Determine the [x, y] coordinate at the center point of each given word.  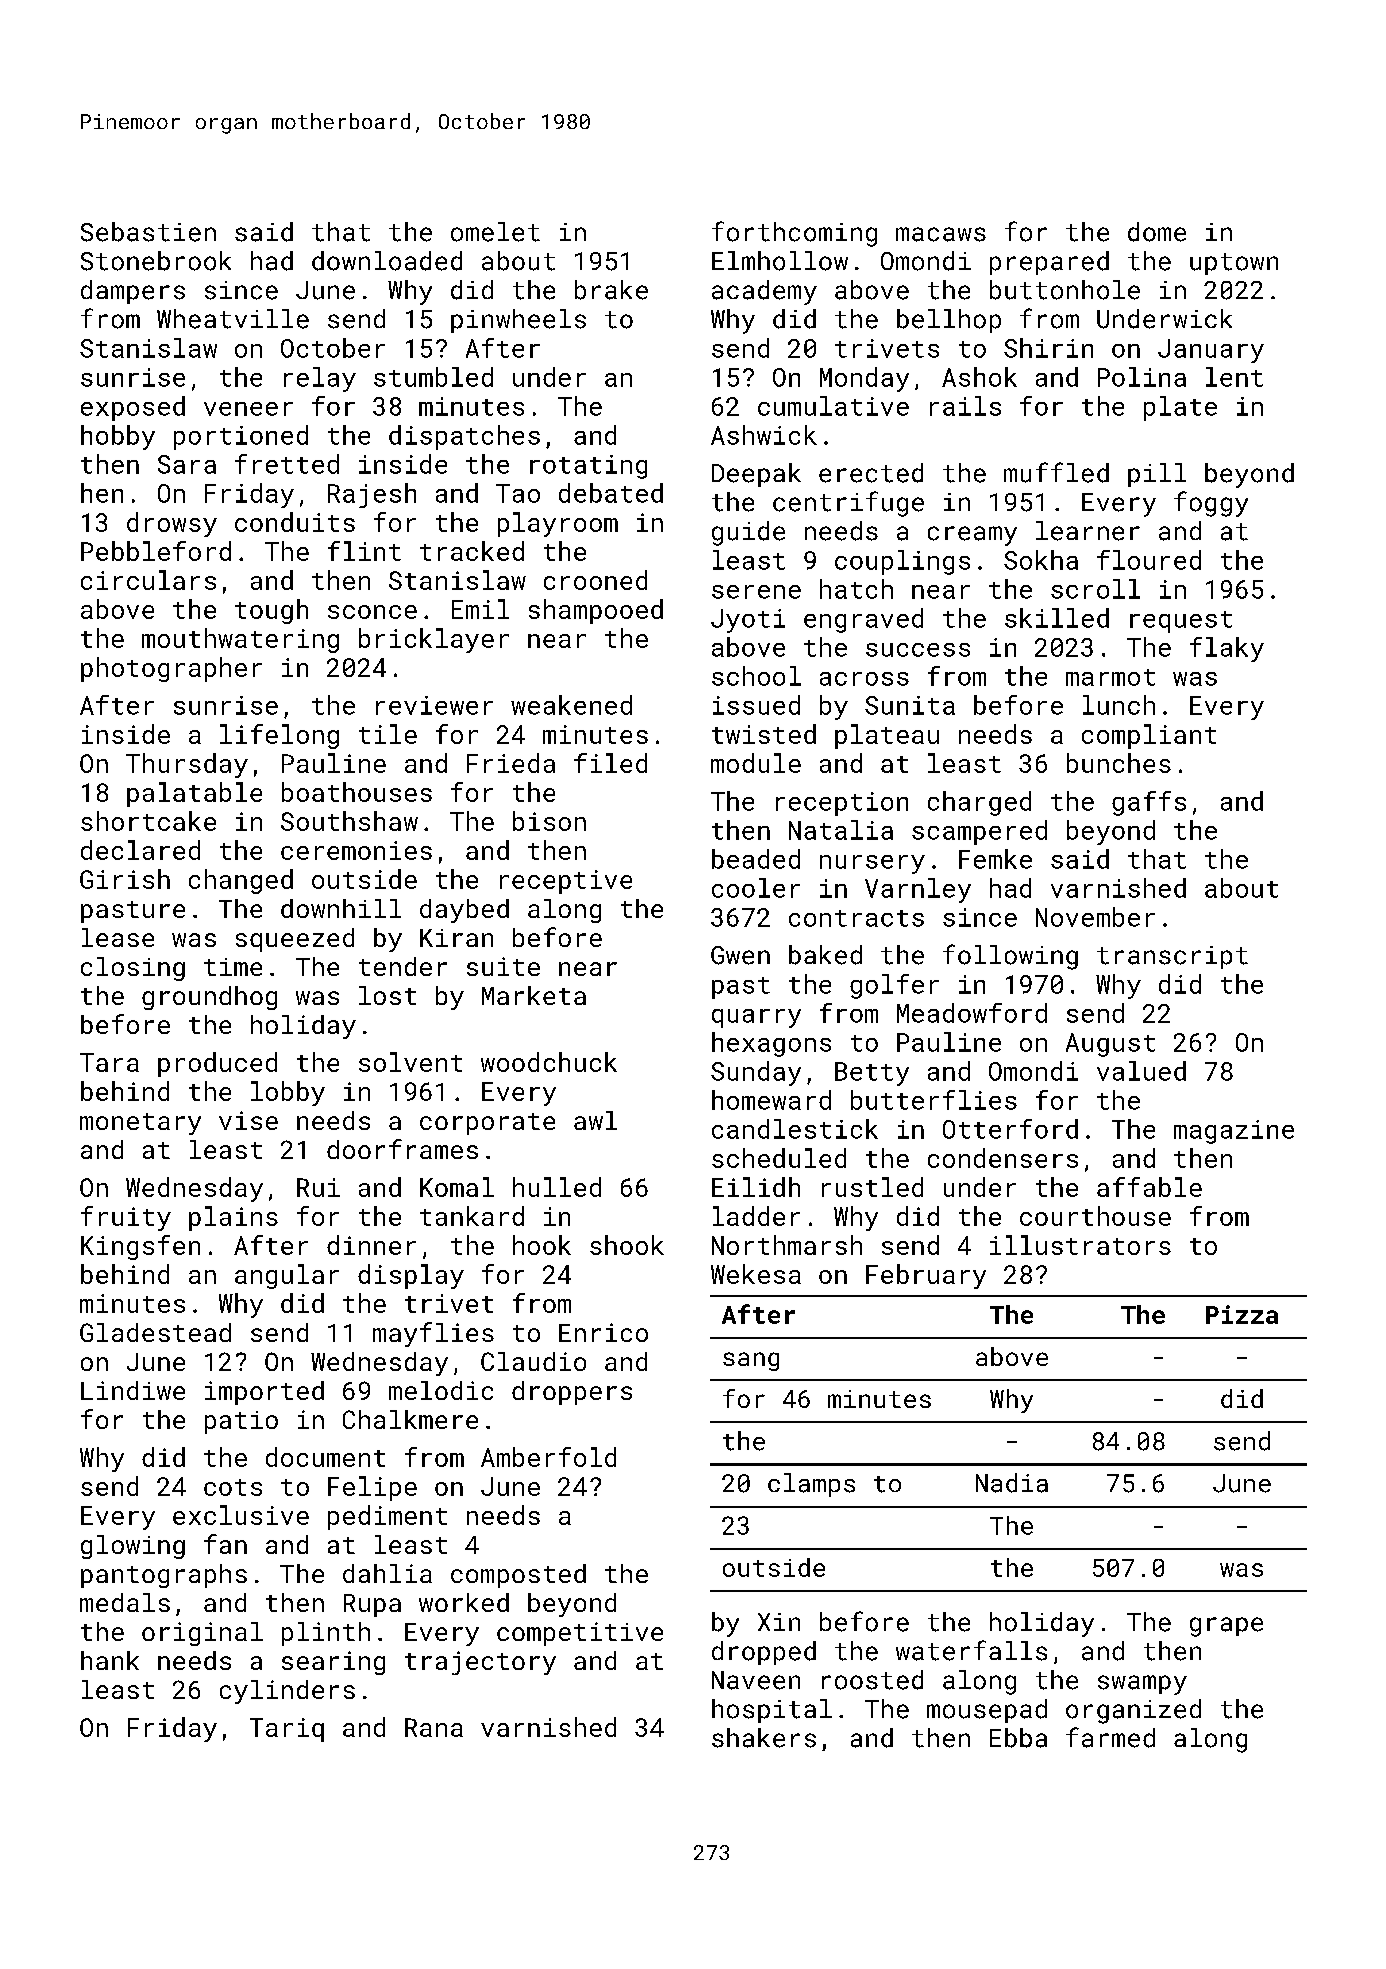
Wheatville [233, 319]
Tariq [287, 1730]
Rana [434, 1727]
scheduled [779, 1158]
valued [1141, 1071]
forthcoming [794, 234]
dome [1157, 232]
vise [248, 1120]
